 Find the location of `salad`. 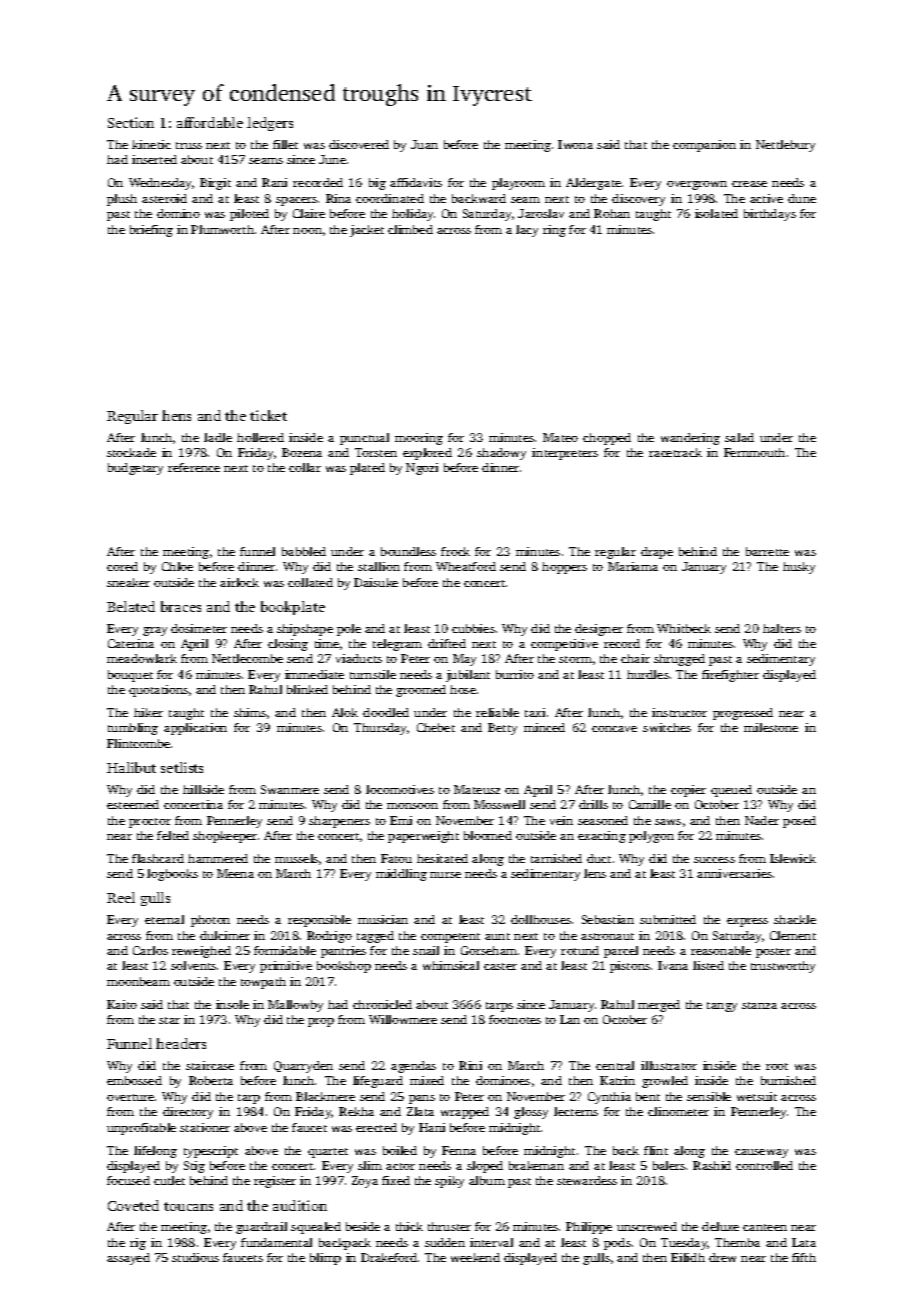

salad is located at coordinates (739, 437).
